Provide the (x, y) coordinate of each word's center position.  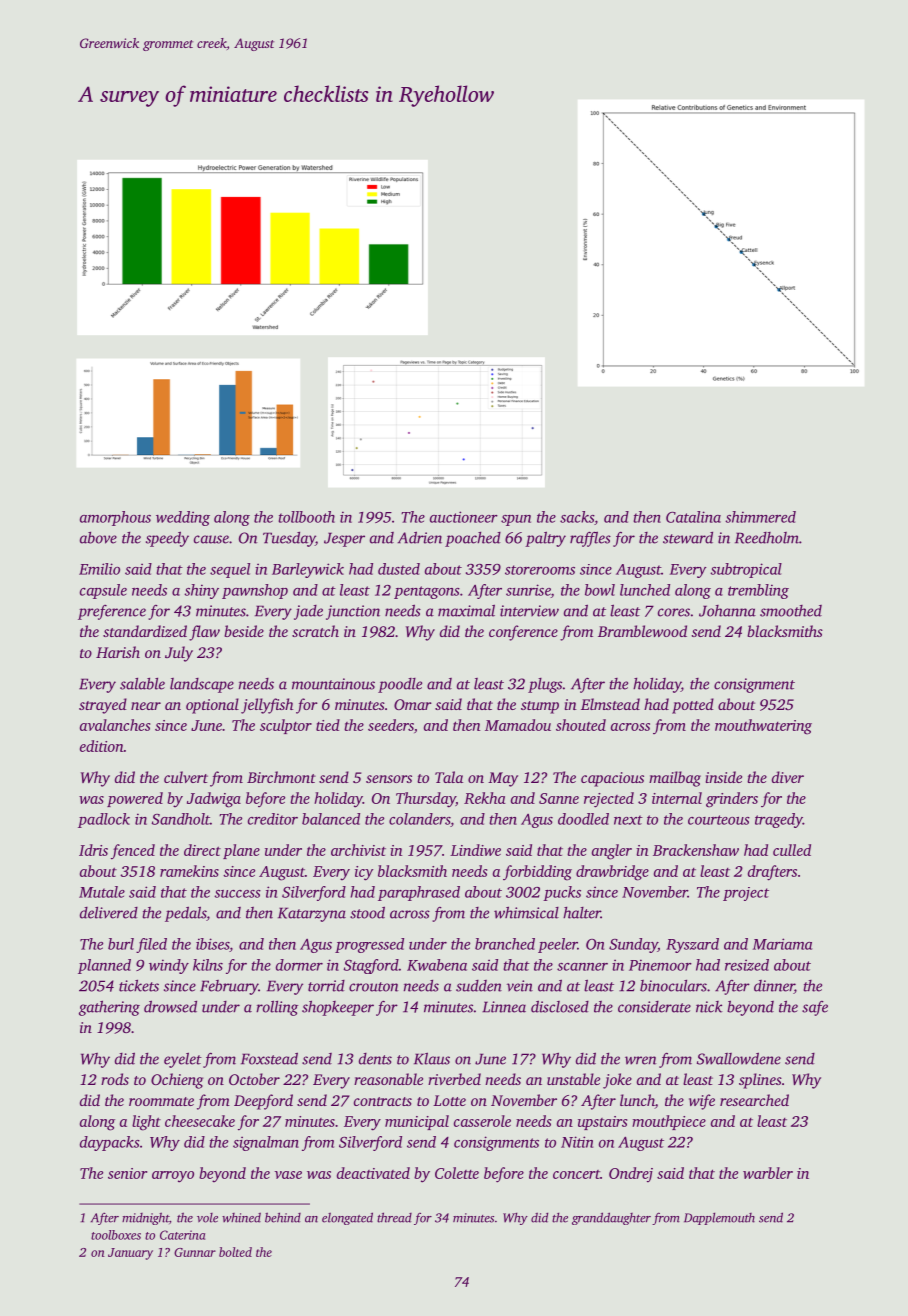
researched (754, 1100)
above (98, 537)
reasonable (388, 1079)
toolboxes (116, 1235)
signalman (266, 1143)
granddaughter (611, 1218)
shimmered (760, 517)
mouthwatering (763, 727)
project (746, 894)
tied (328, 725)
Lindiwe (475, 850)
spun (516, 520)
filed (151, 945)
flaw (204, 633)
